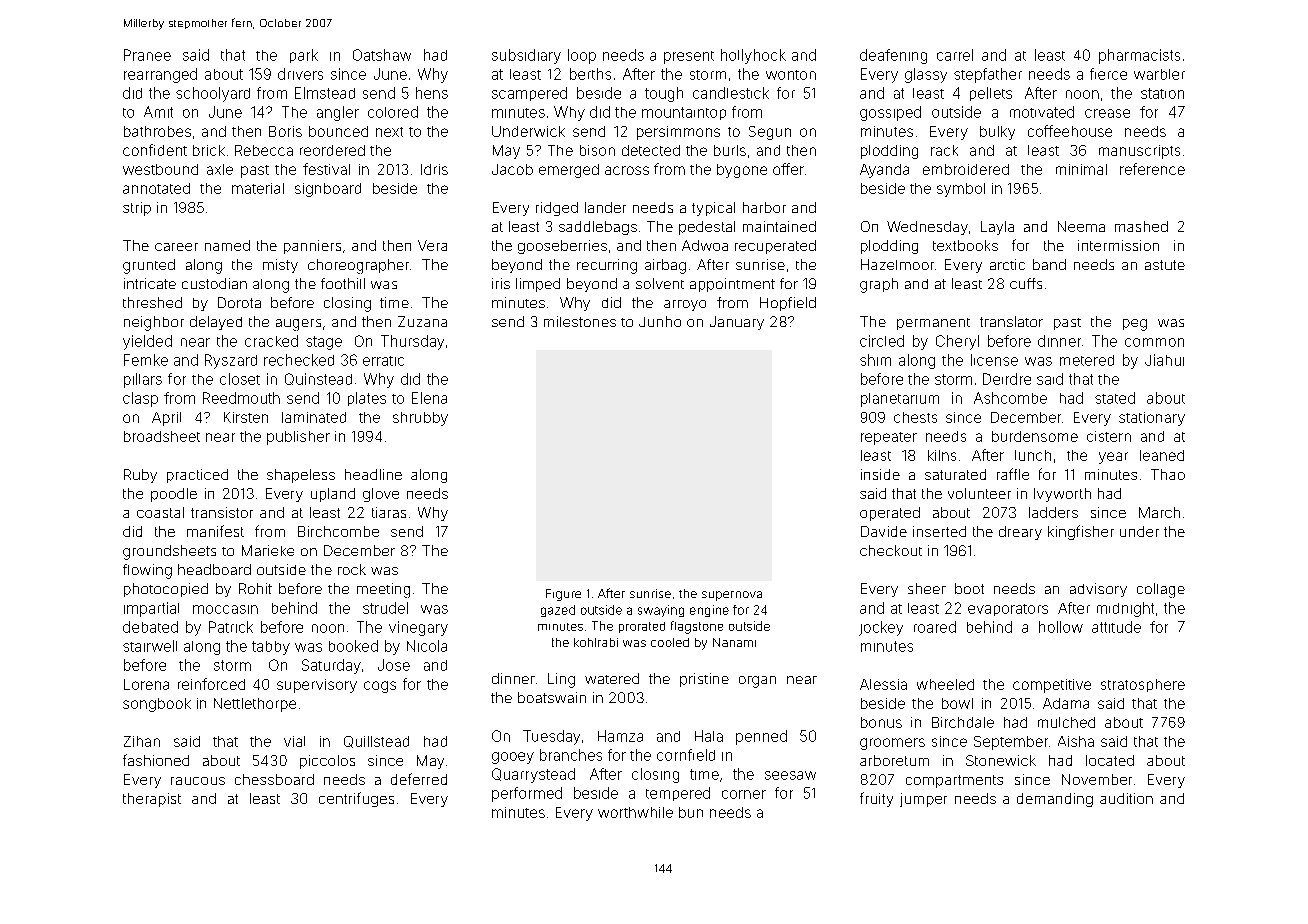  I want to click on Zuzana, so click(422, 321).
